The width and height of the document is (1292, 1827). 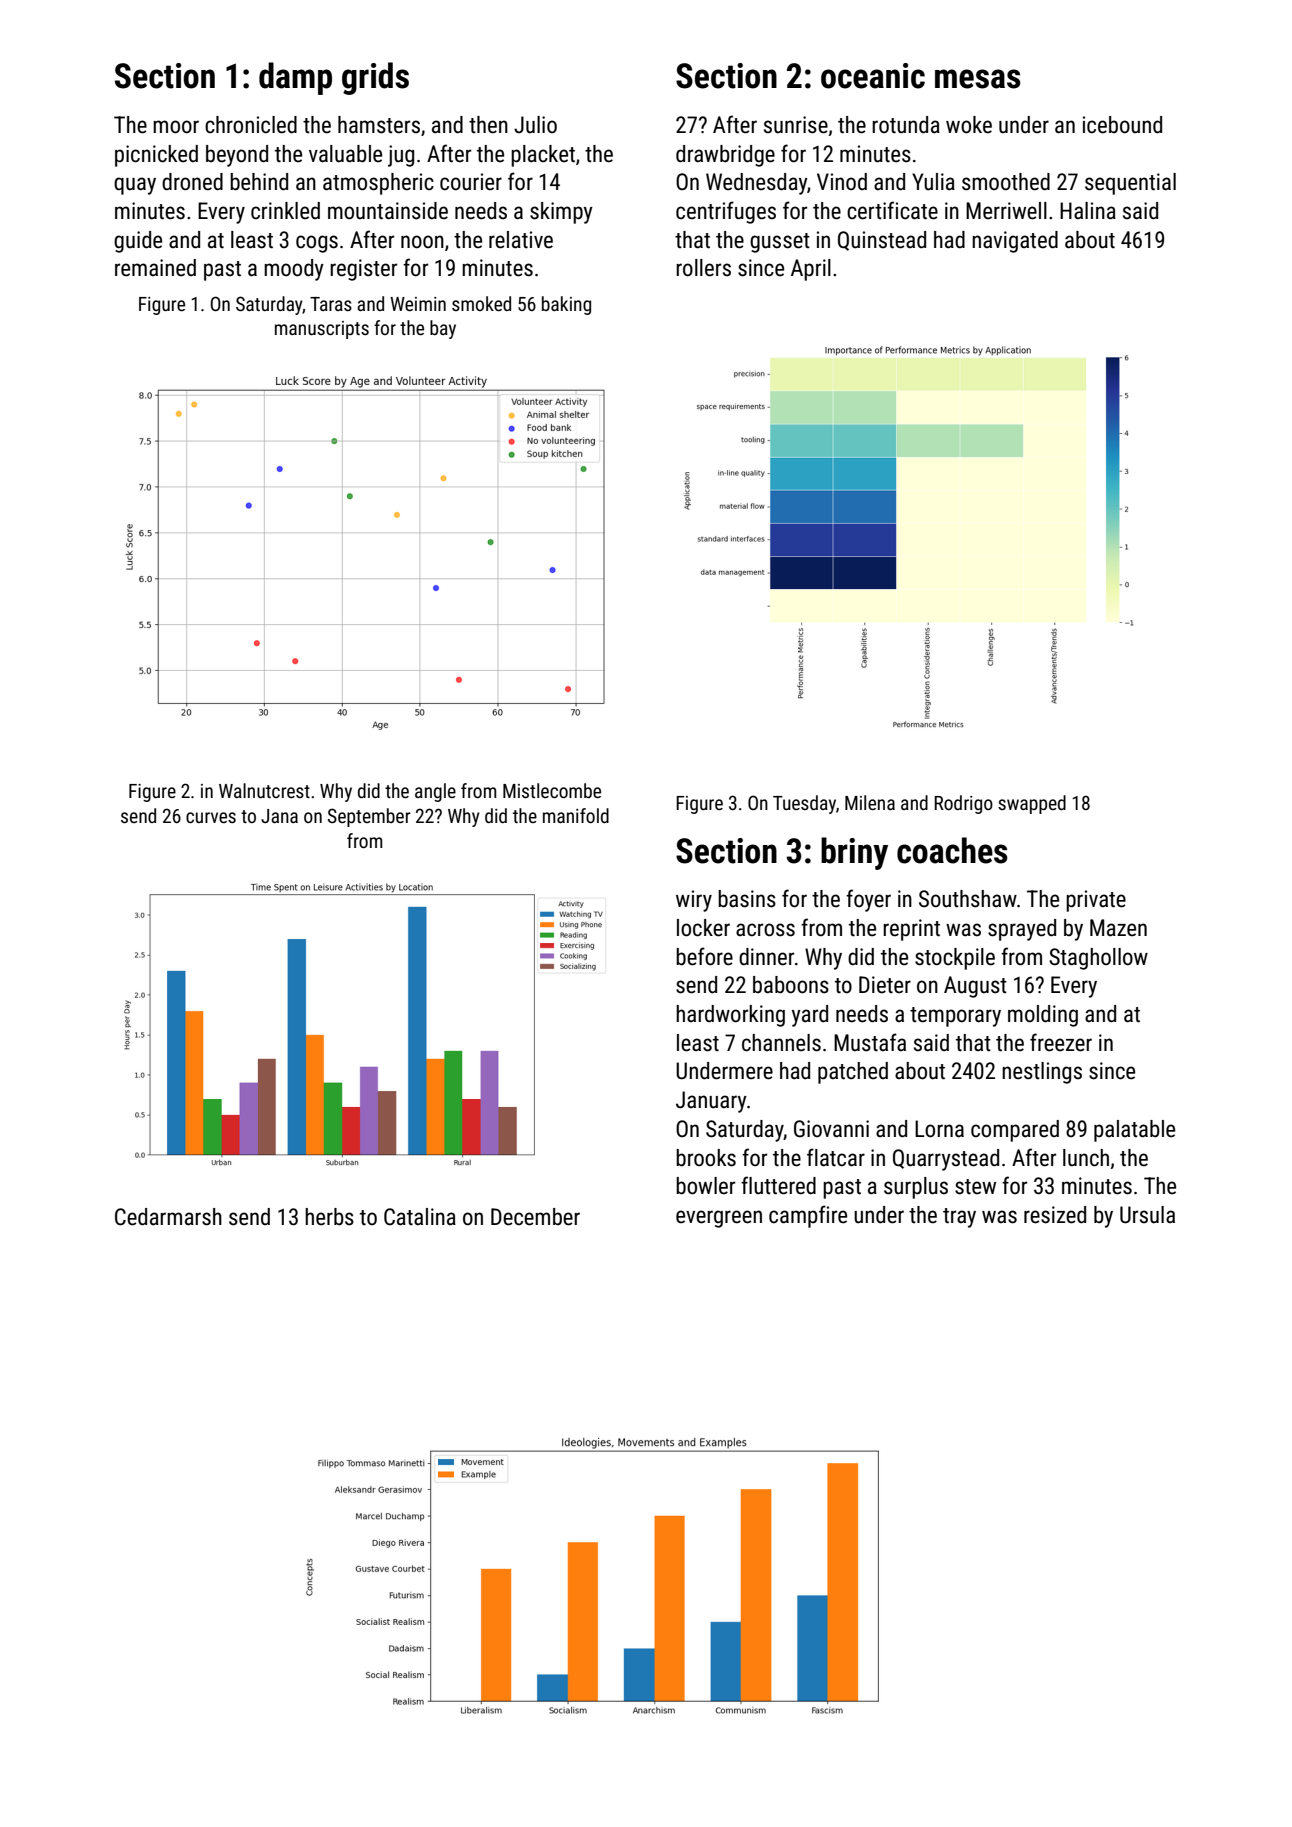 What do you see at coordinates (726, 212) in the document?
I see `centrifuges` at bounding box center [726, 212].
